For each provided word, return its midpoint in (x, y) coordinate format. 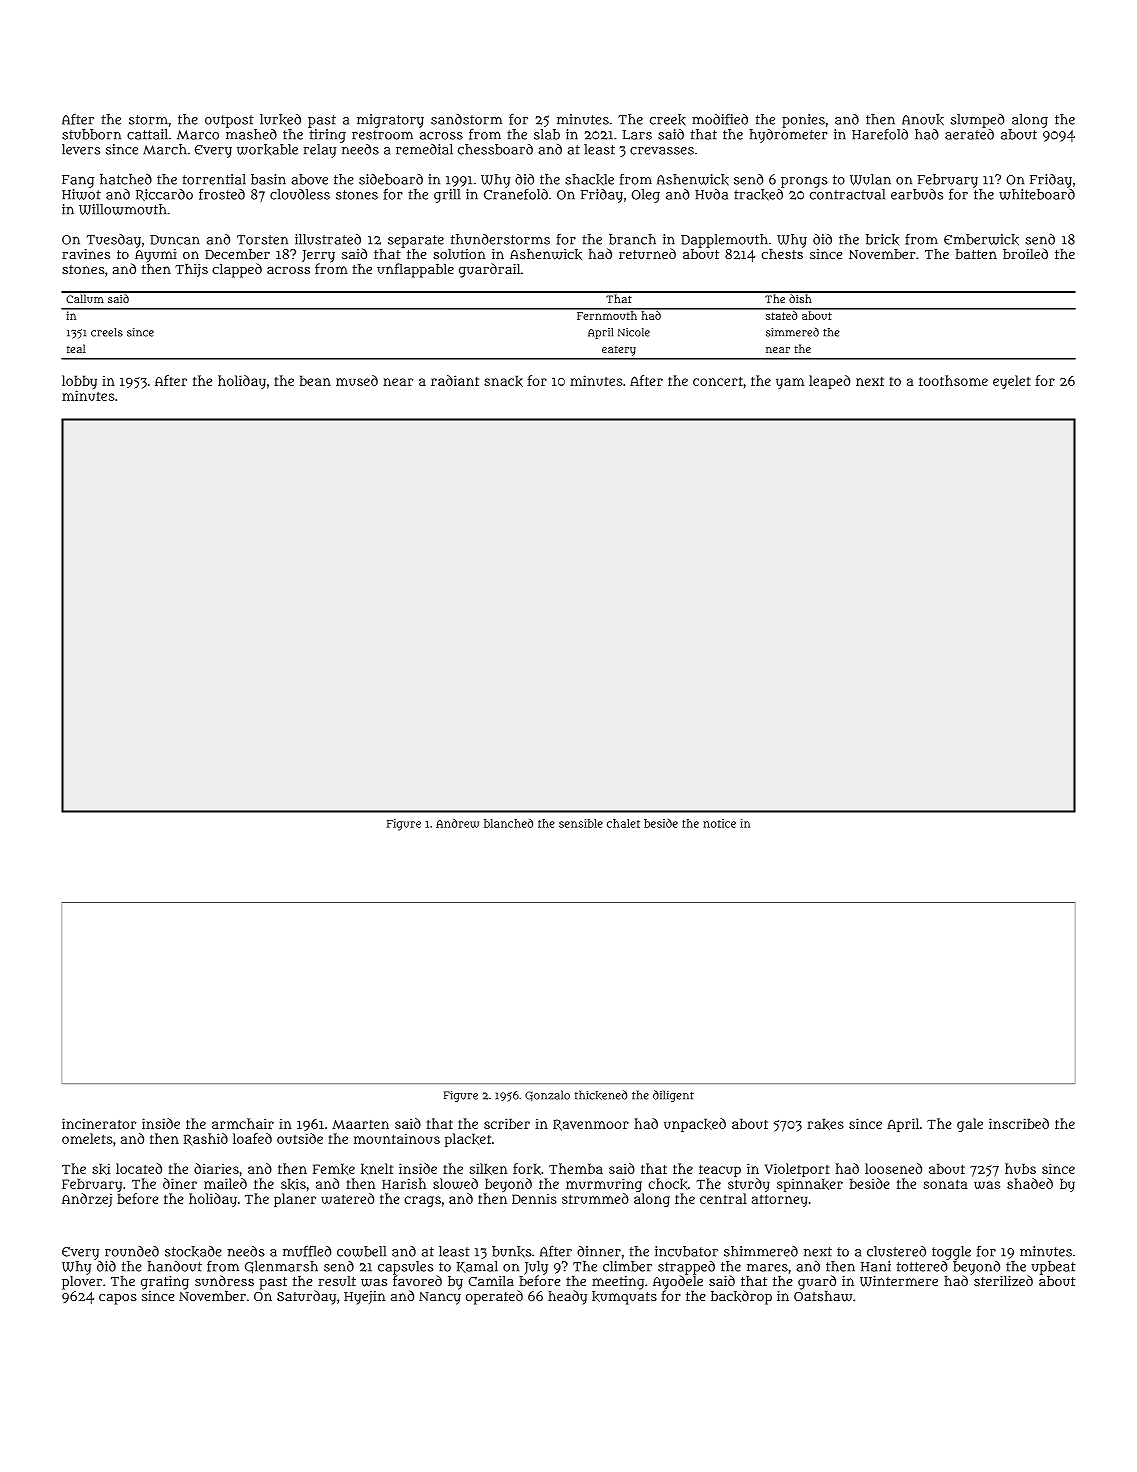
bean (315, 380)
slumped (978, 121)
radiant (455, 380)
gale (970, 1125)
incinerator (99, 1123)
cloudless (300, 194)
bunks (512, 1252)
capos (118, 1299)
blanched (508, 823)
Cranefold (516, 194)
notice (719, 823)
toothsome (953, 380)
